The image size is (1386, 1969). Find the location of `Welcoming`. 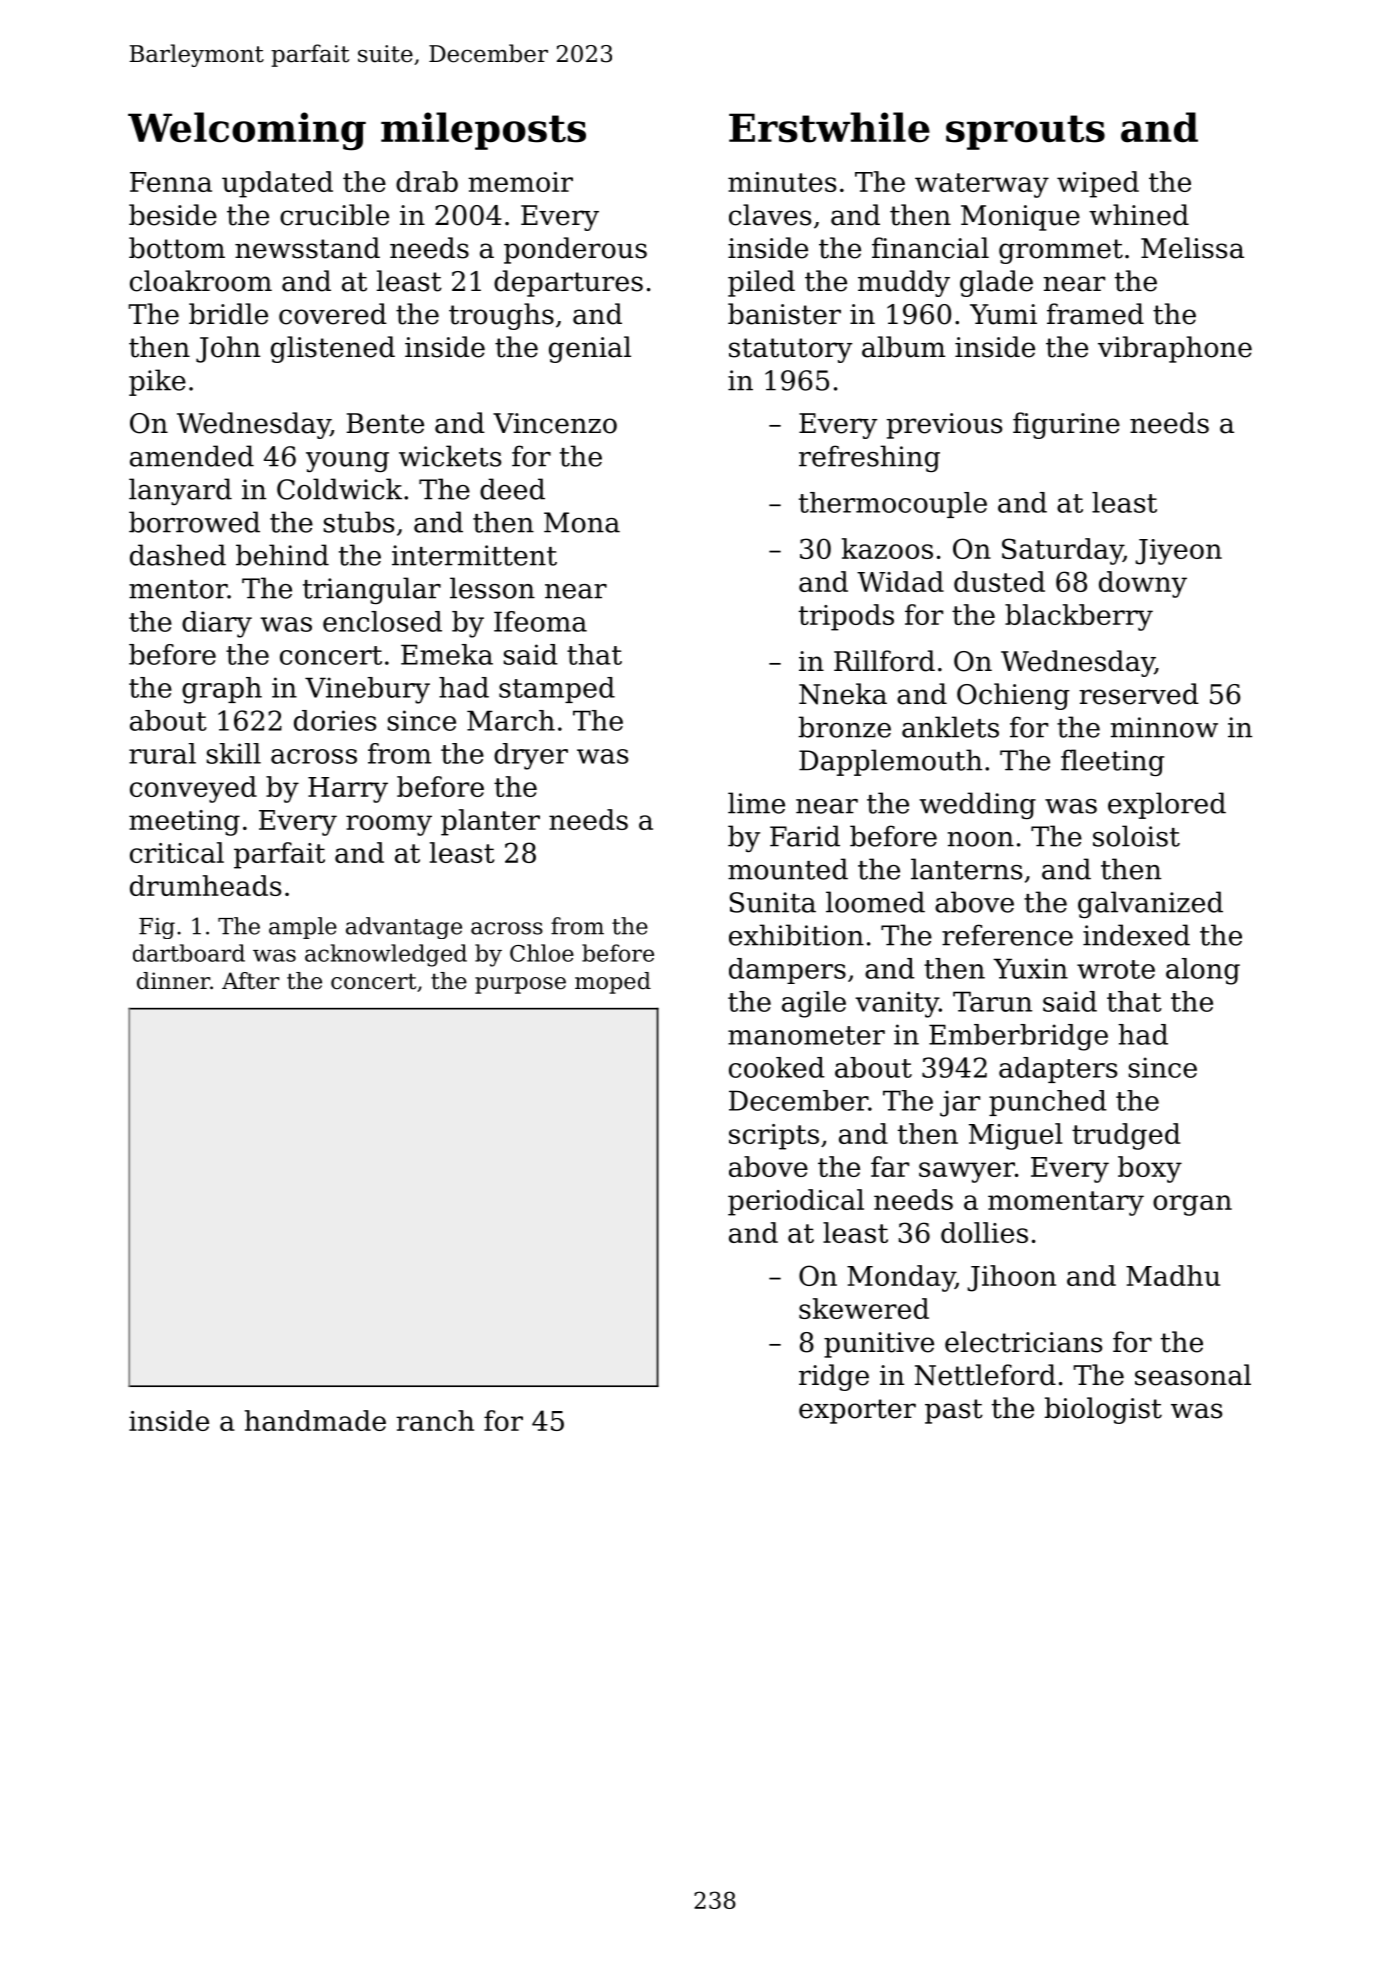

Welcoming is located at coordinates (247, 131).
